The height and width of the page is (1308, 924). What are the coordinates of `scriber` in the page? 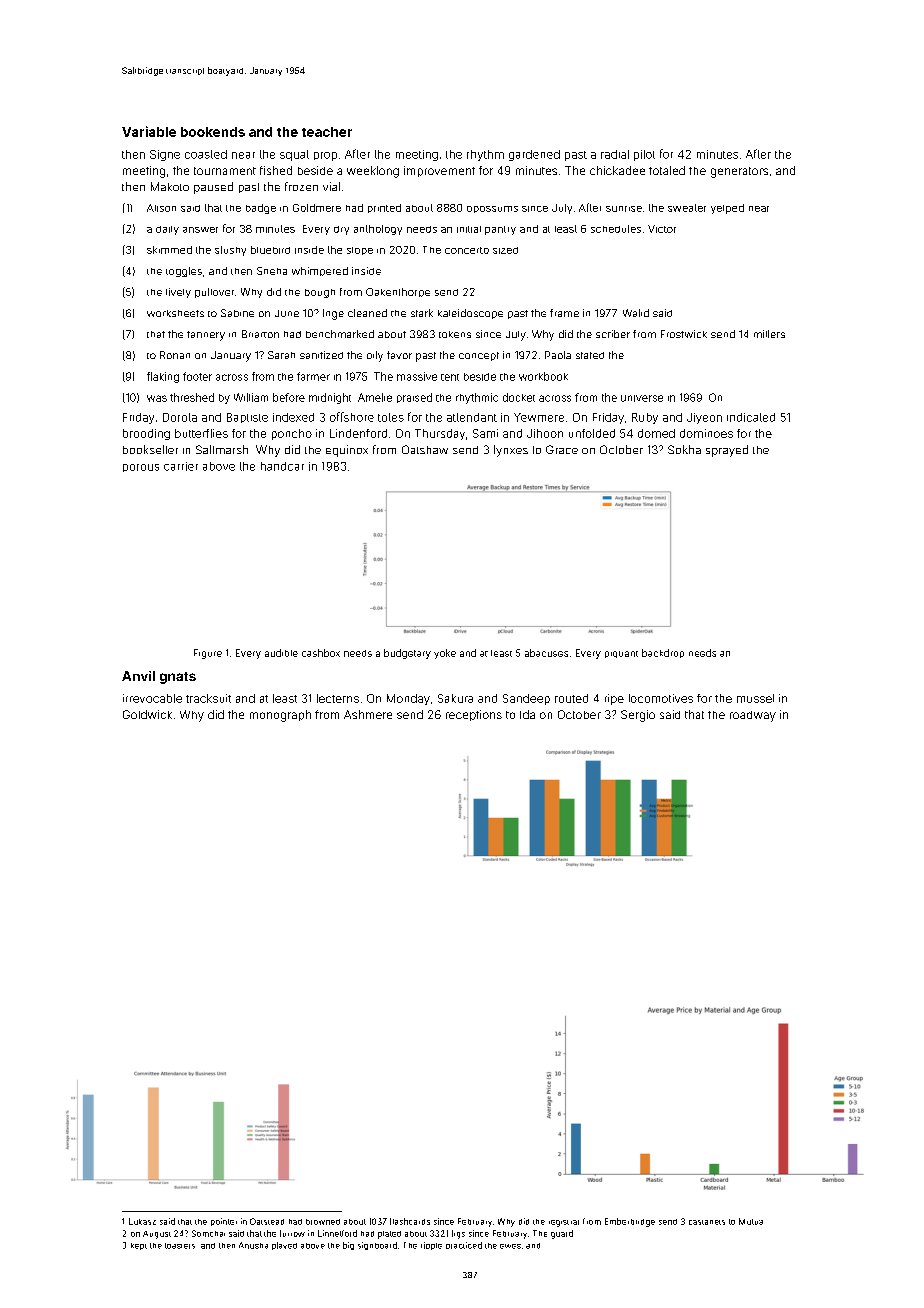 It's located at (613, 334).
